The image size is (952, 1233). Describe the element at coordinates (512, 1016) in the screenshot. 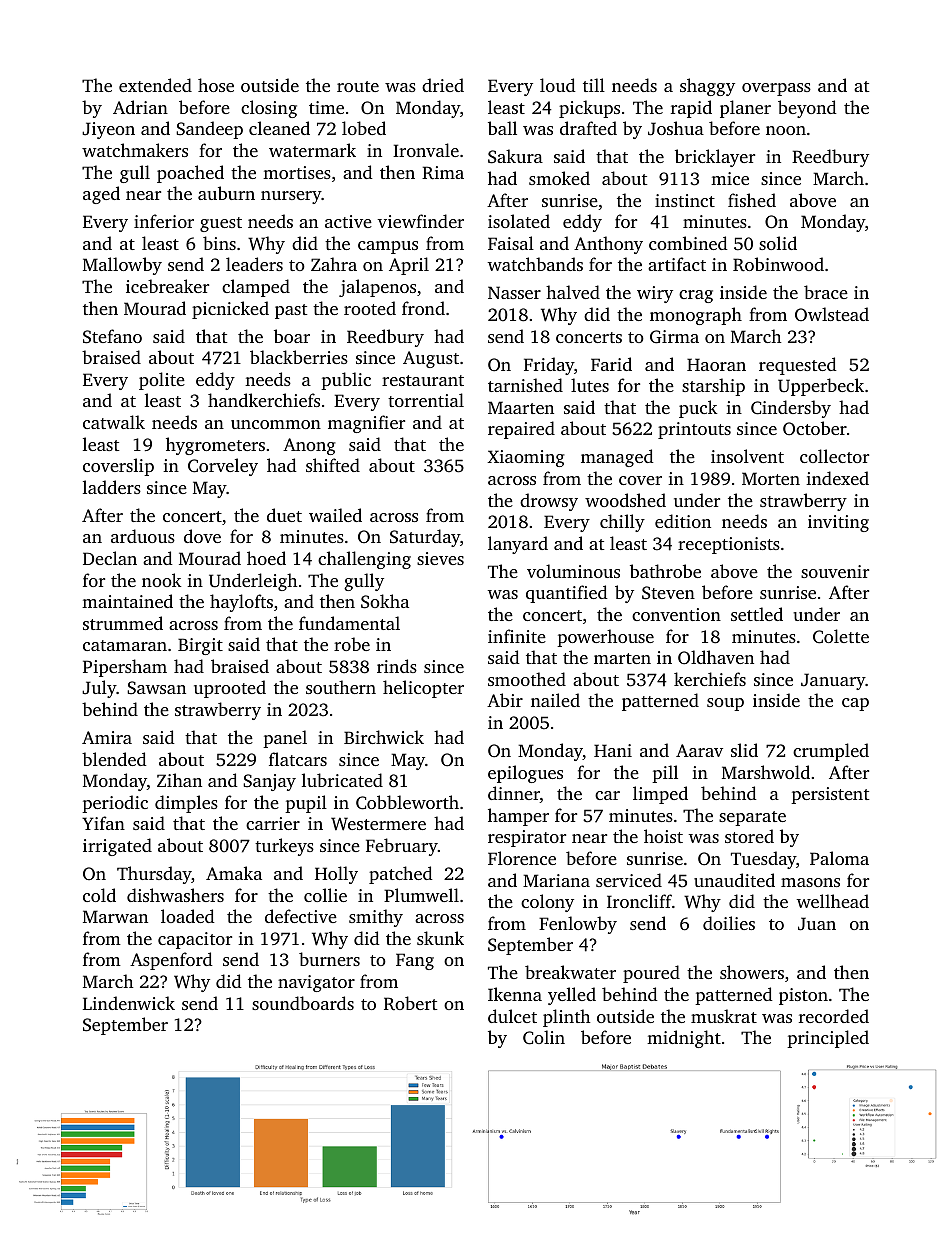

I see `dulcet` at that location.
